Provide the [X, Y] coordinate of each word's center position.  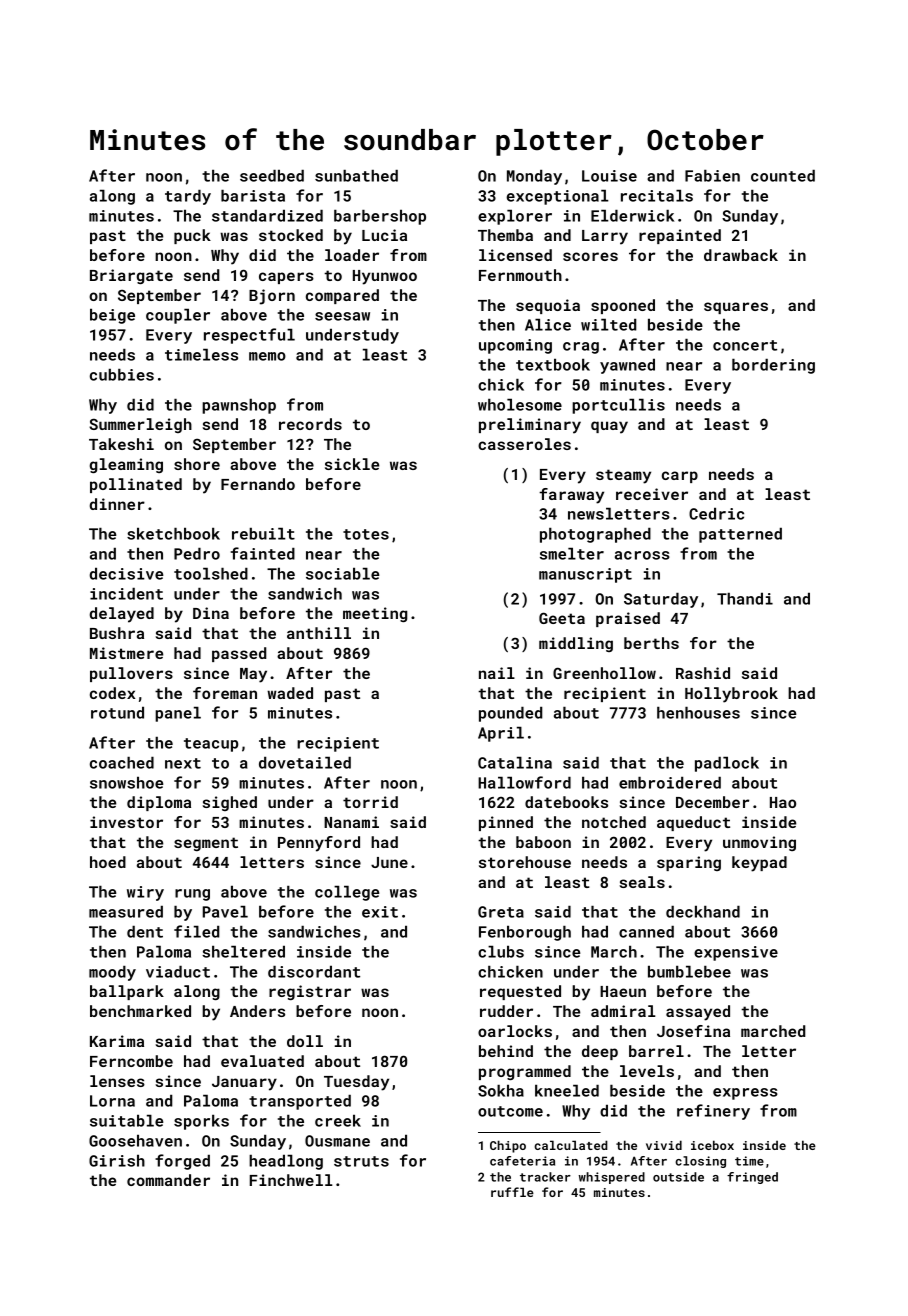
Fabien [712, 176]
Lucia [384, 235]
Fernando [258, 484]
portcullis [618, 406]
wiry [145, 893]
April [501, 734]
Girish [117, 1161]
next [183, 763]
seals [642, 882]
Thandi [745, 599]
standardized [267, 216]
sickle [352, 464]
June [389, 862]
